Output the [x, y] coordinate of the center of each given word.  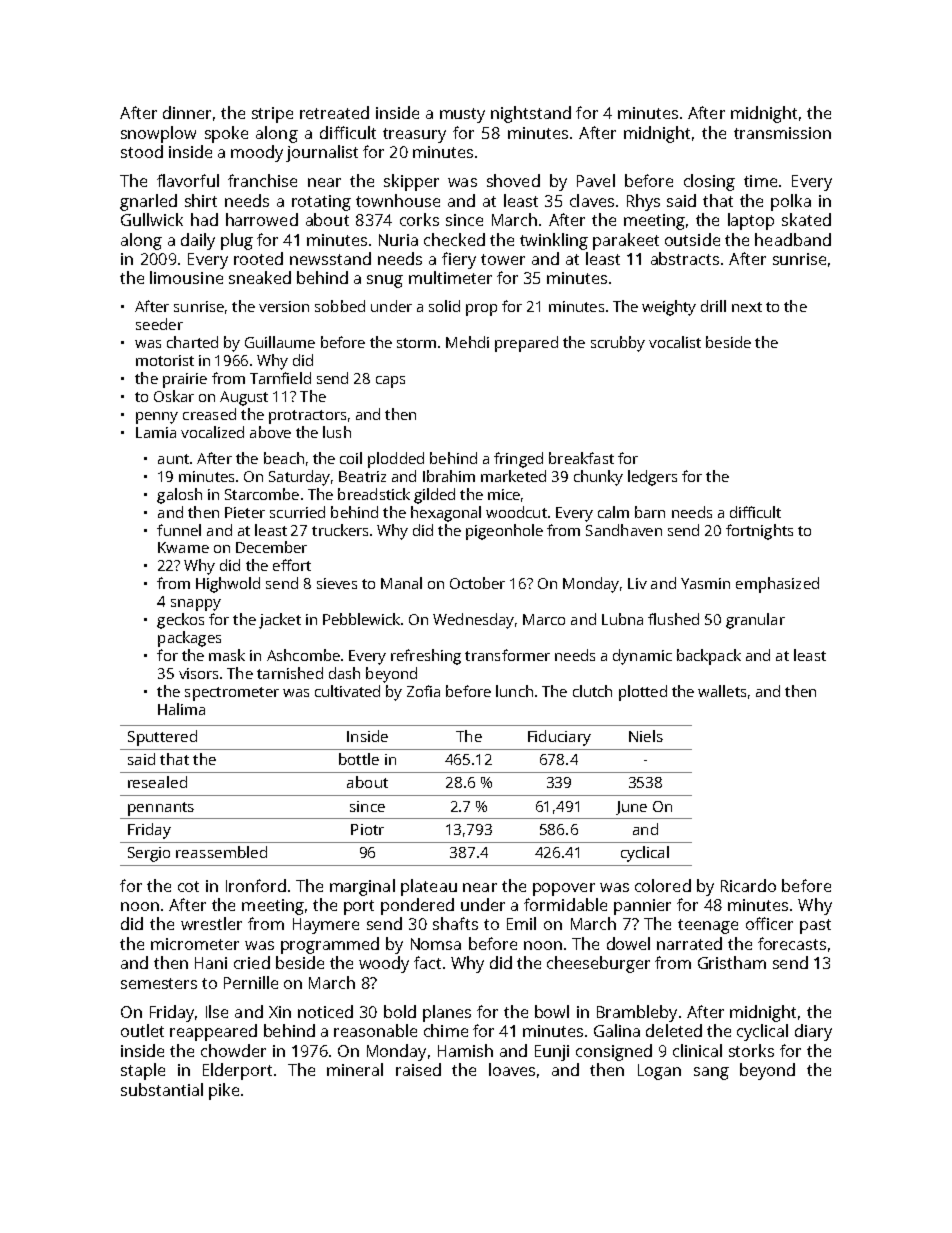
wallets [722, 691]
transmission [782, 133]
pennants [161, 809]
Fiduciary [559, 738]
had [204, 219]
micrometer [195, 944]
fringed [518, 460]
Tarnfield [280, 378]
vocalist [675, 342]
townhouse [398, 200]
